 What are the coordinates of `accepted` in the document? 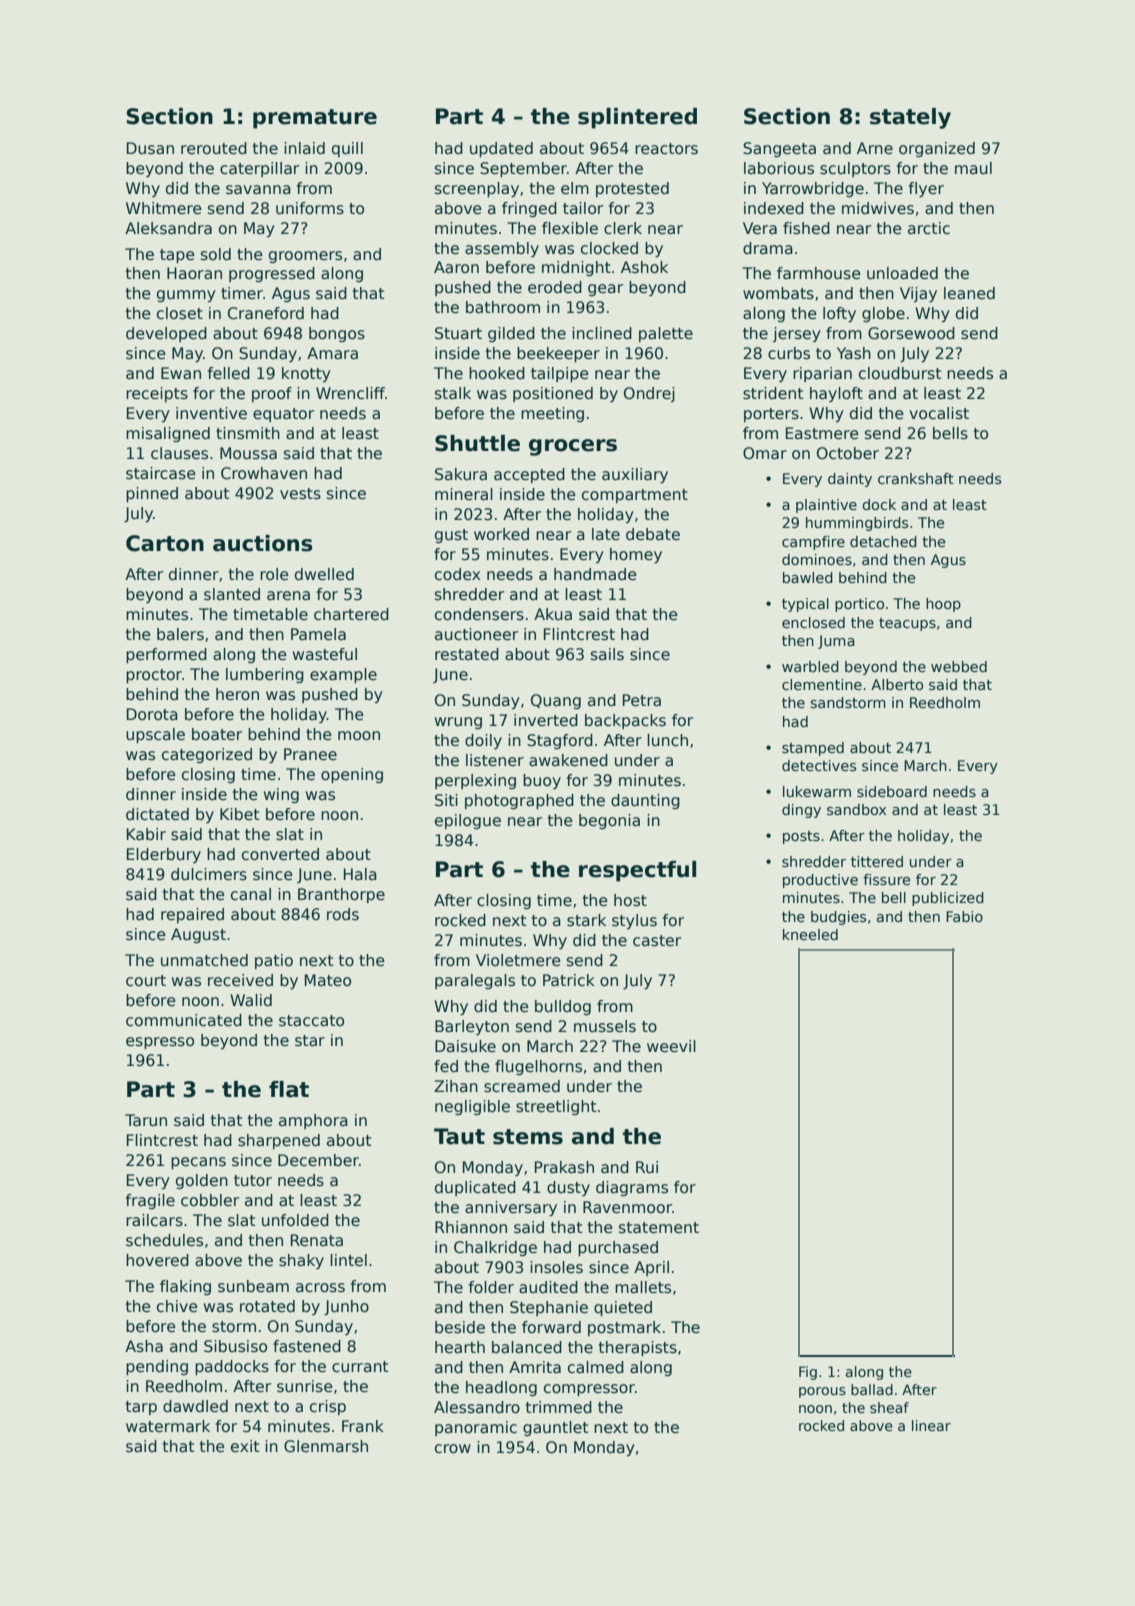 It's located at (529, 475).
